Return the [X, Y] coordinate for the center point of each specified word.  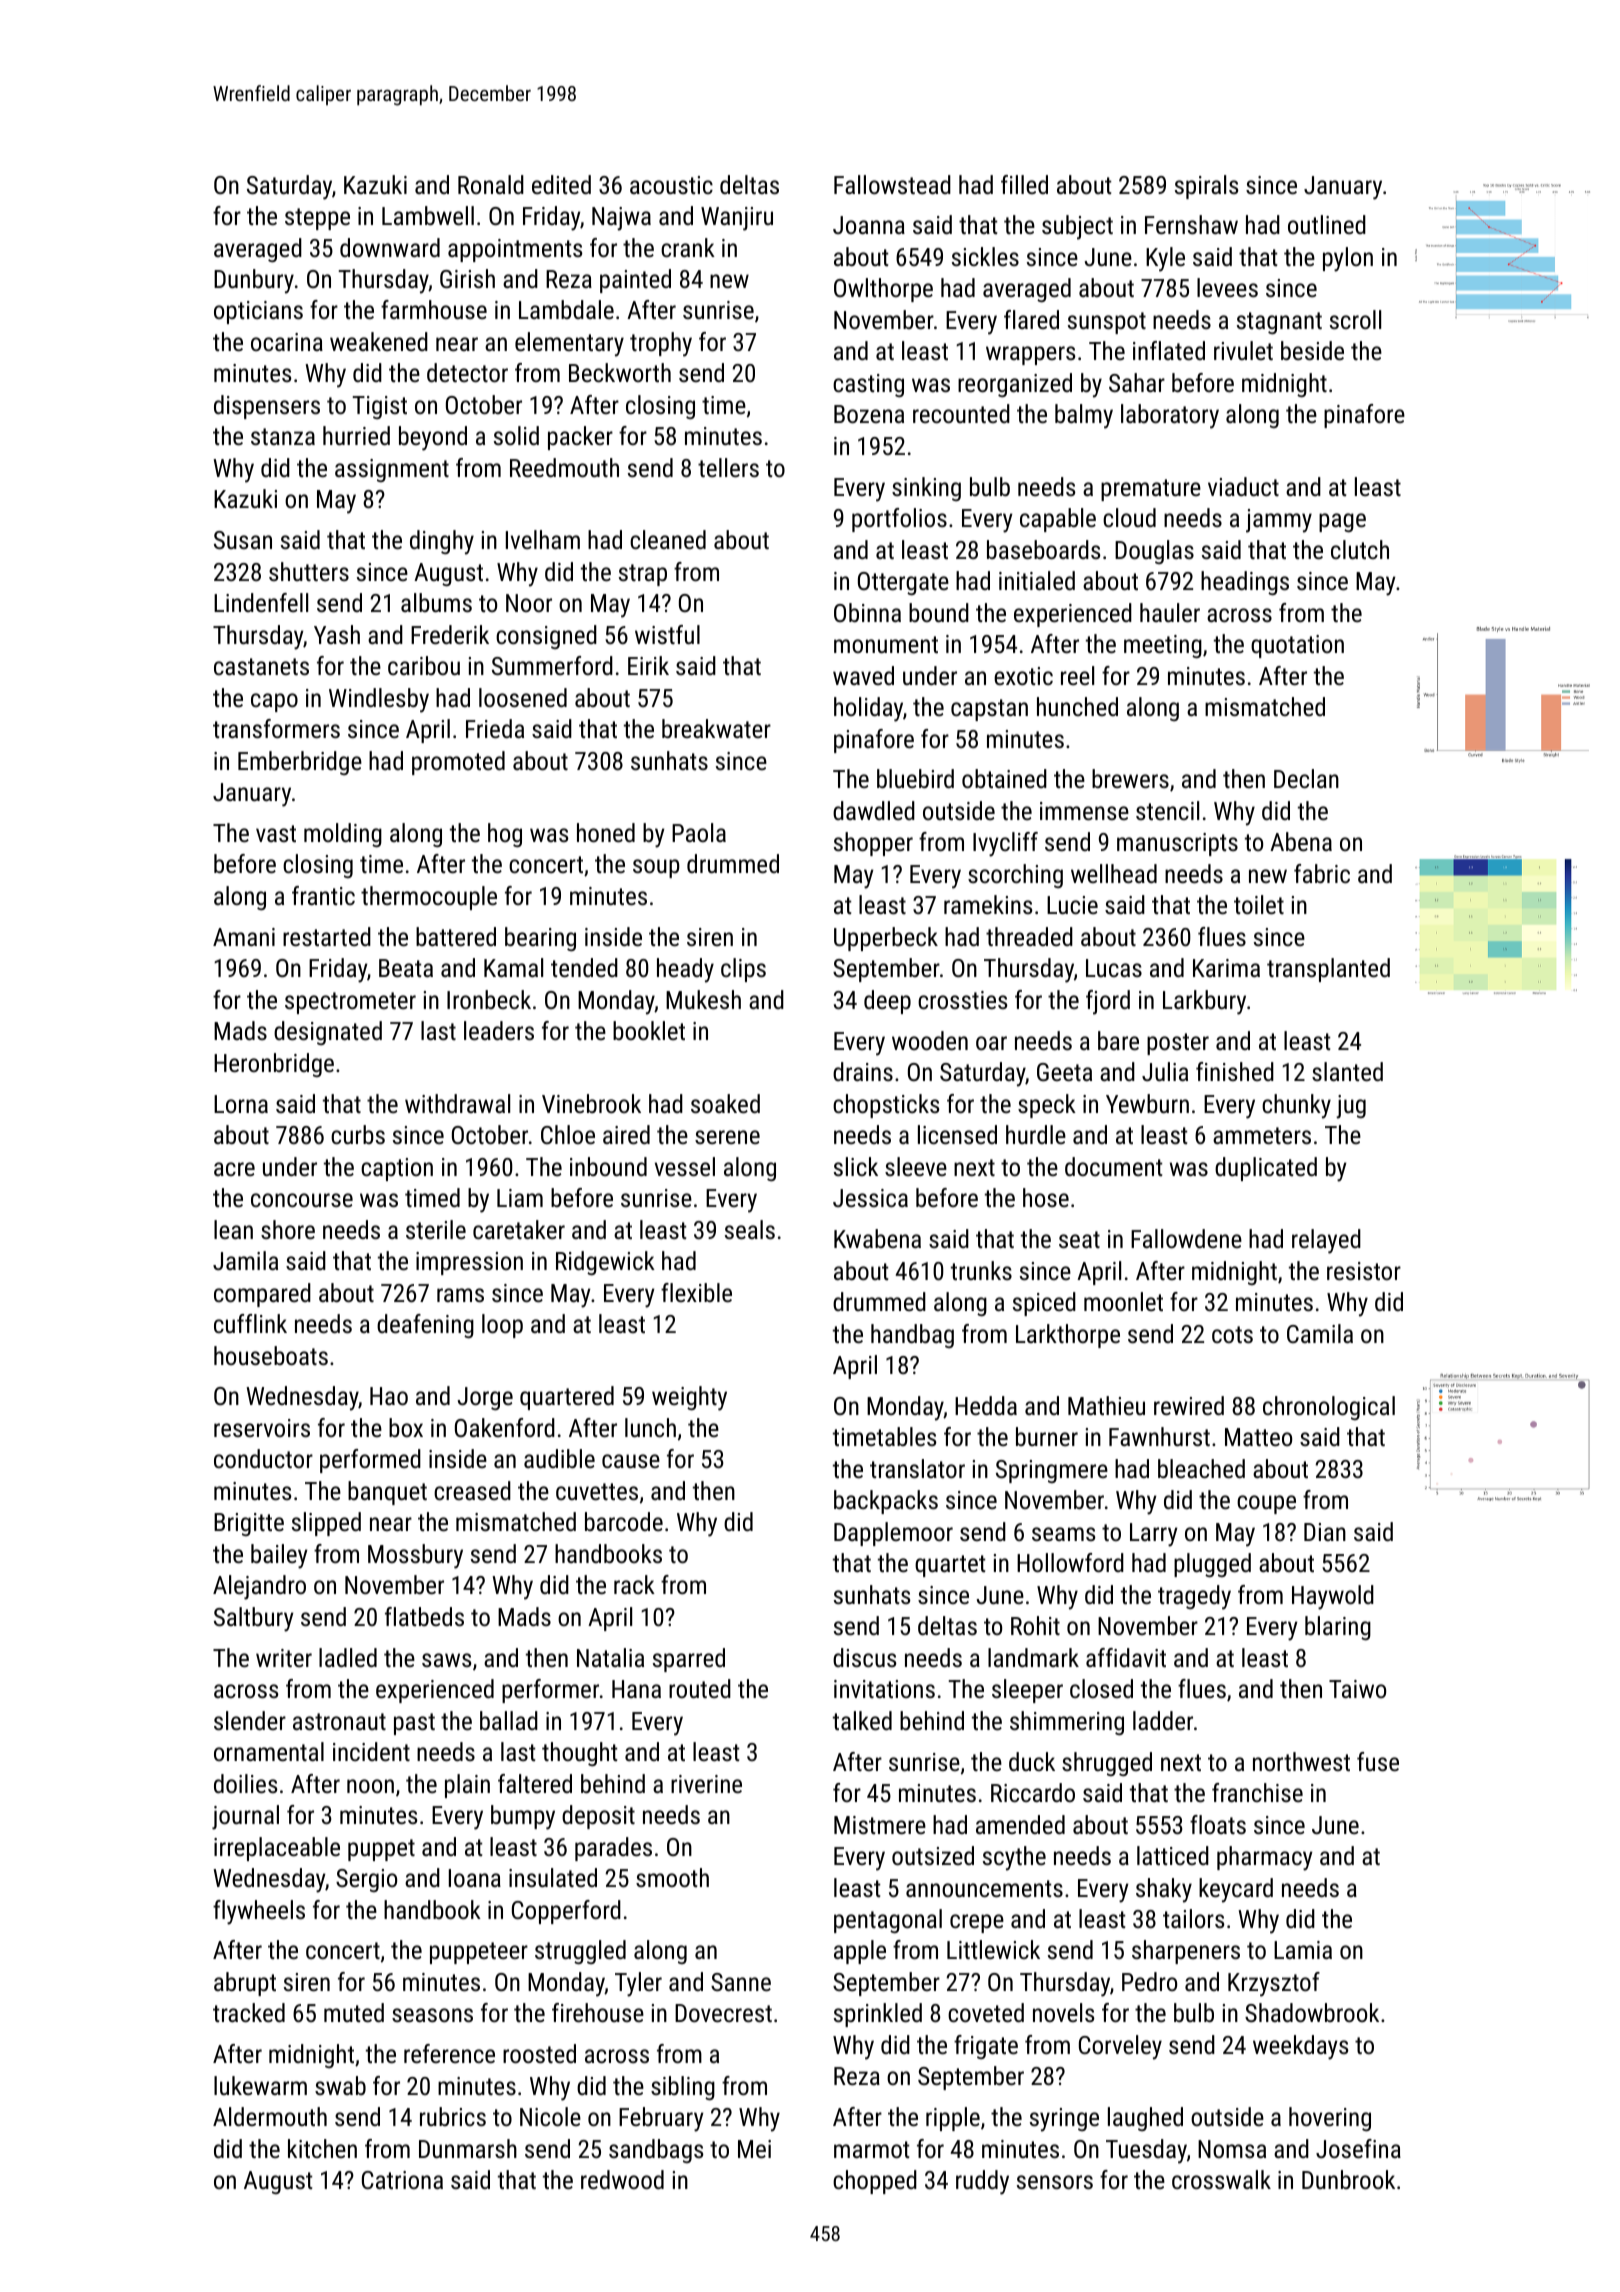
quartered [567, 1398]
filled [1024, 184]
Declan [1306, 778]
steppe [317, 219]
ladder [1163, 1720]
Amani [244, 937]
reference [449, 2053]
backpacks [886, 1502]
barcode [624, 1521]
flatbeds [424, 1616]
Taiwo [1357, 1689]
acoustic [671, 185]
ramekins [988, 904]
